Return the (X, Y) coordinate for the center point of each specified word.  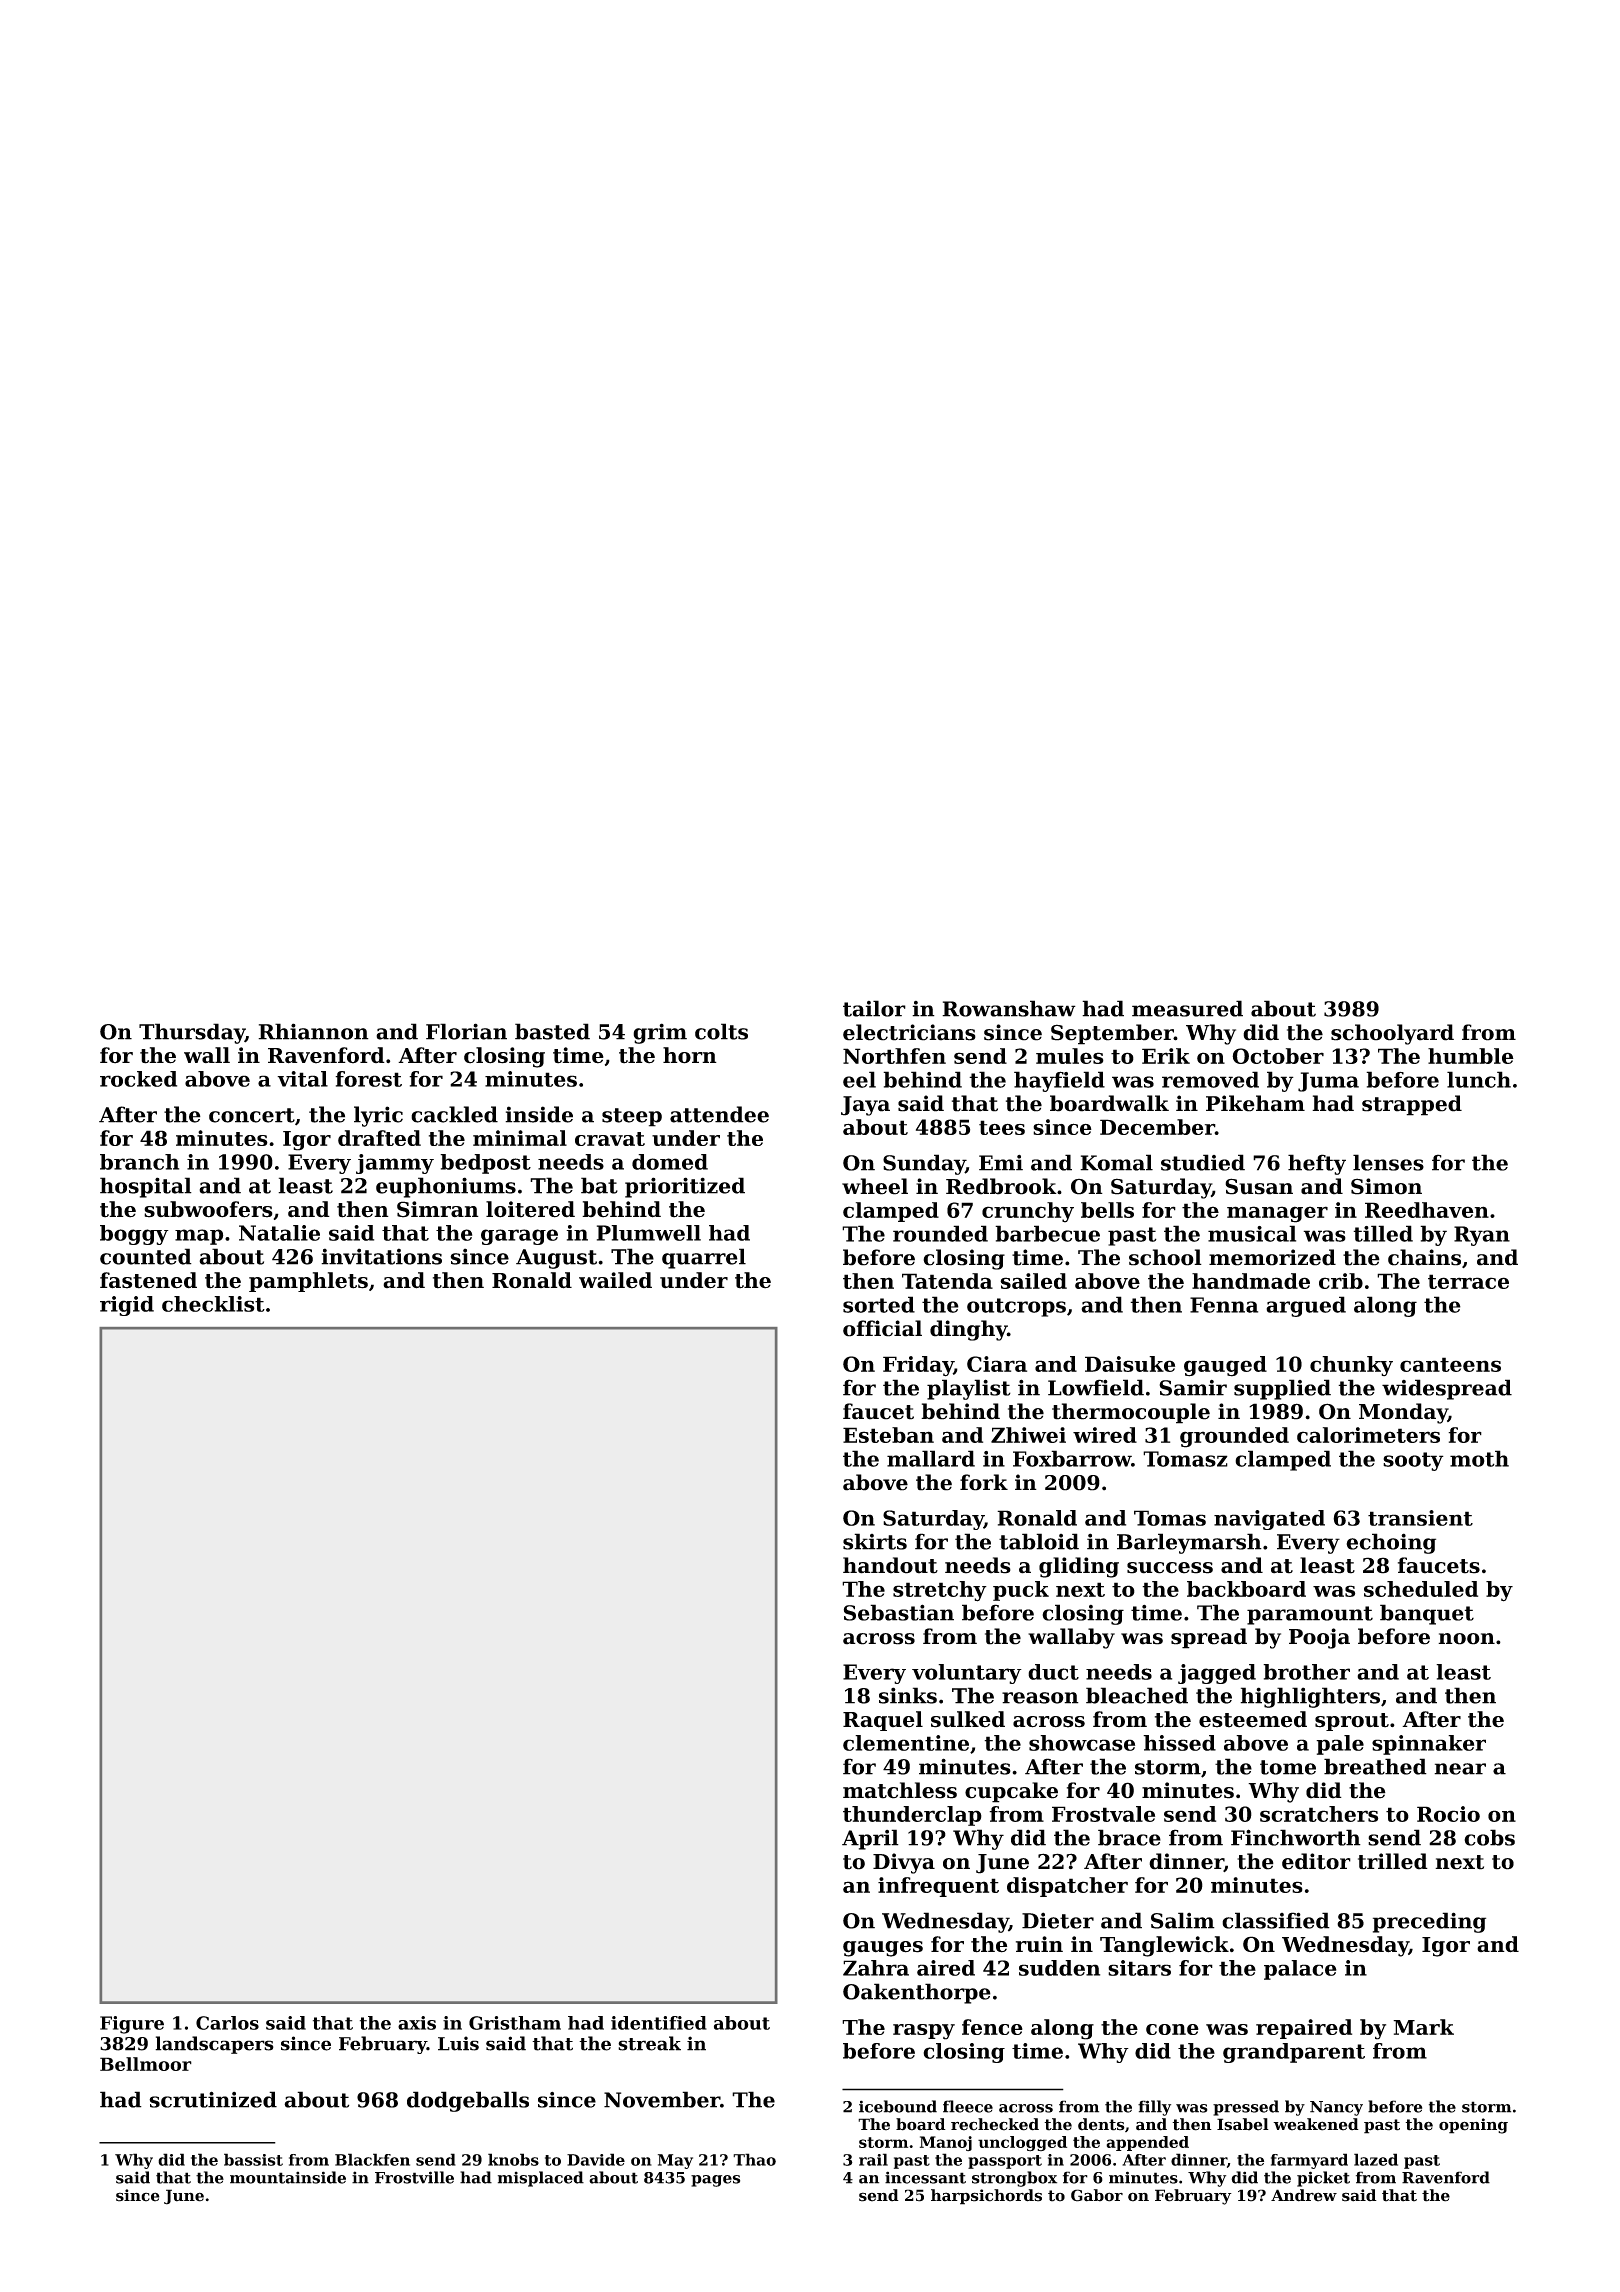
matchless (900, 1790)
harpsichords (986, 2197)
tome (1288, 1767)
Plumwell (649, 1233)
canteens (1450, 1364)
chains (1424, 1257)
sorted (879, 1304)
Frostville (414, 2177)
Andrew (1304, 2195)
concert (252, 1115)
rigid (127, 1306)
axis (417, 2023)
